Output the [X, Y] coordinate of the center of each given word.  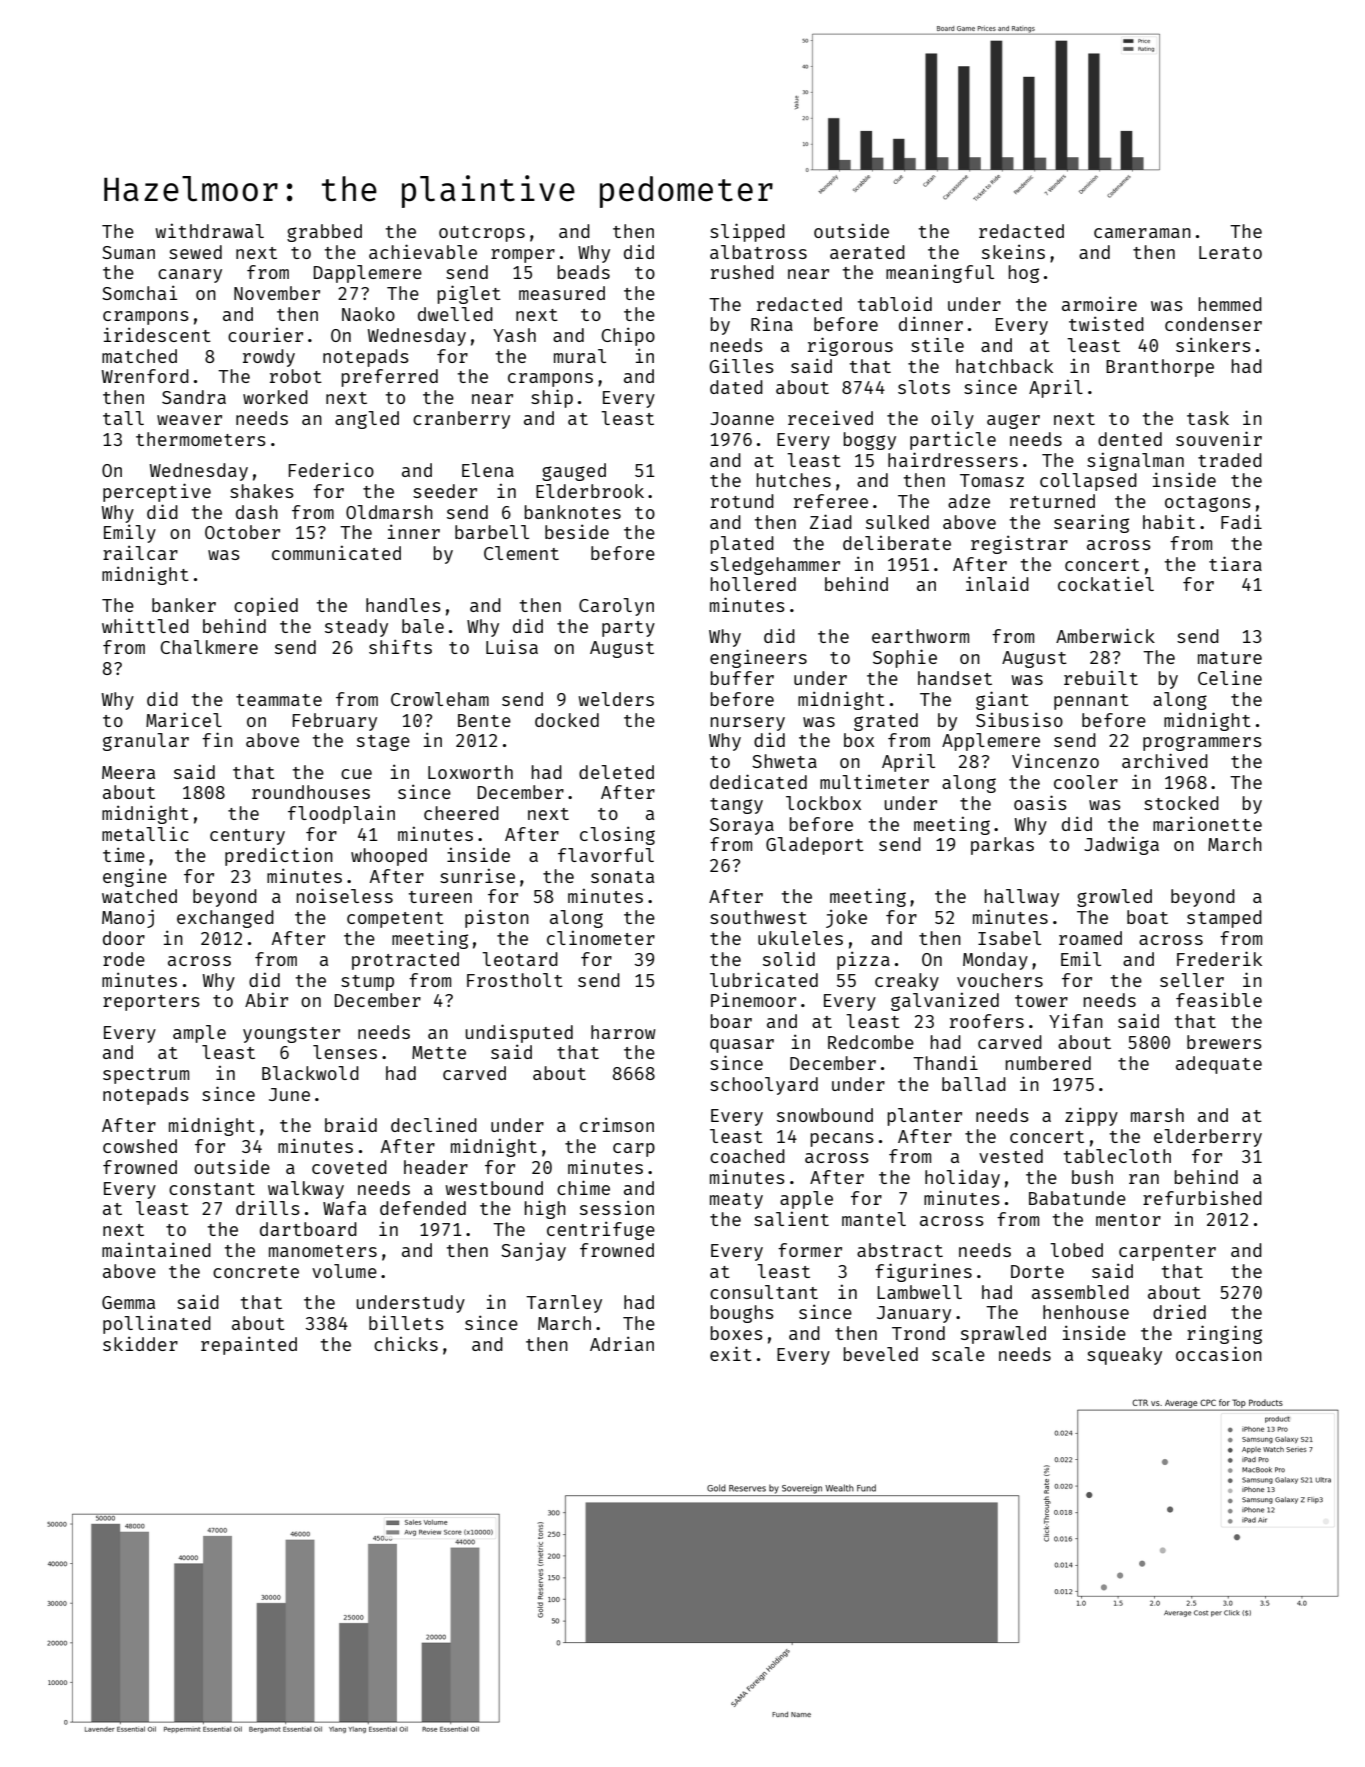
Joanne [742, 418]
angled [367, 420]
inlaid [997, 583]
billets [406, 1322]
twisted [1106, 323]
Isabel [1009, 938]
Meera [128, 772]
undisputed [519, 1033]
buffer [742, 678]
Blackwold [310, 1073]
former [810, 1250]
